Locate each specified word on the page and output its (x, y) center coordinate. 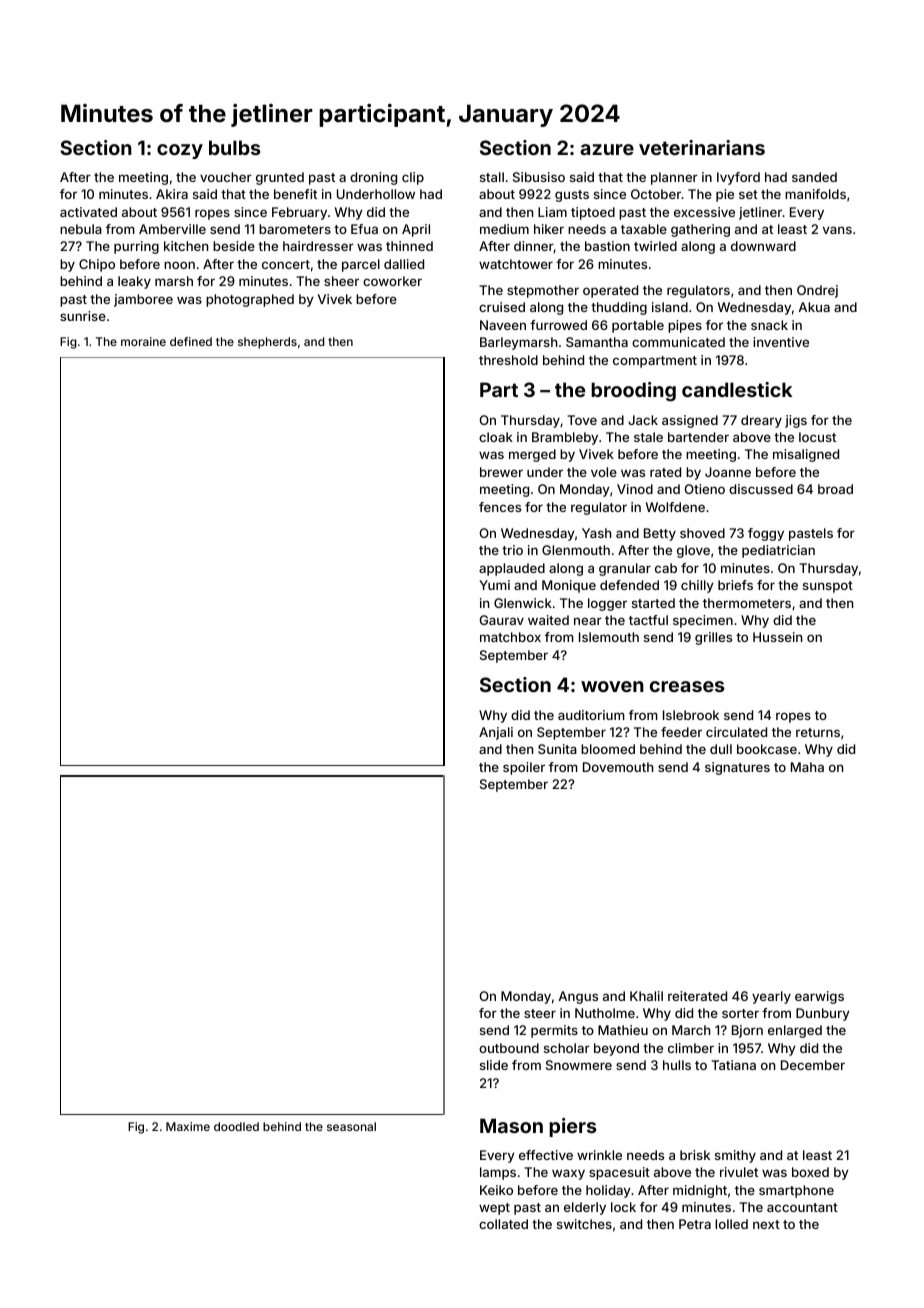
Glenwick (523, 603)
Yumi (494, 585)
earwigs (819, 997)
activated (88, 212)
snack (769, 325)
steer (540, 1013)
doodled (236, 1126)
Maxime (188, 1126)
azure (607, 149)
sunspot (828, 587)
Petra (695, 1224)
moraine (143, 341)
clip (413, 178)
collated (503, 1224)
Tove (582, 420)
